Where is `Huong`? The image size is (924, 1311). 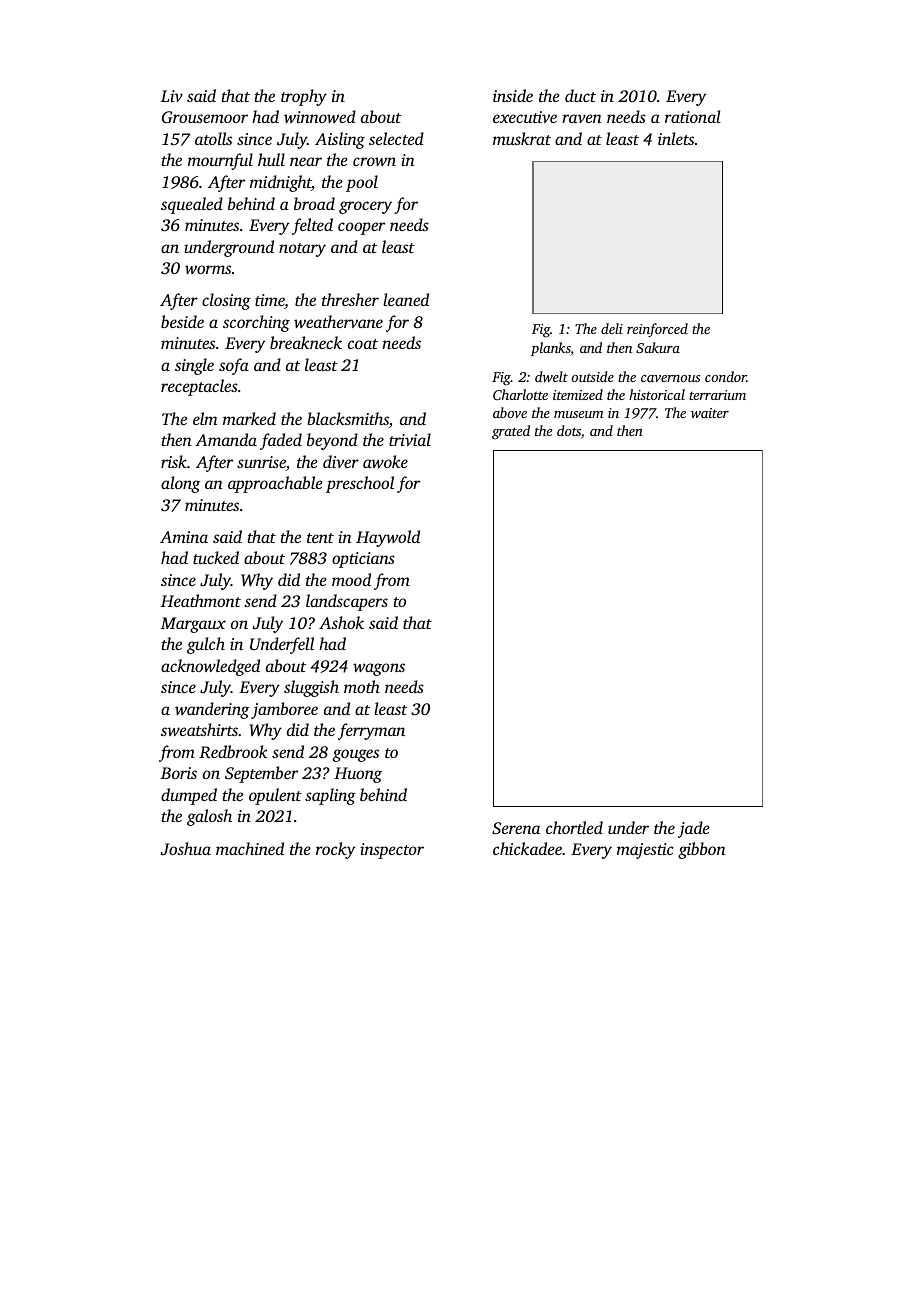 Huong is located at coordinates (358, 775).
